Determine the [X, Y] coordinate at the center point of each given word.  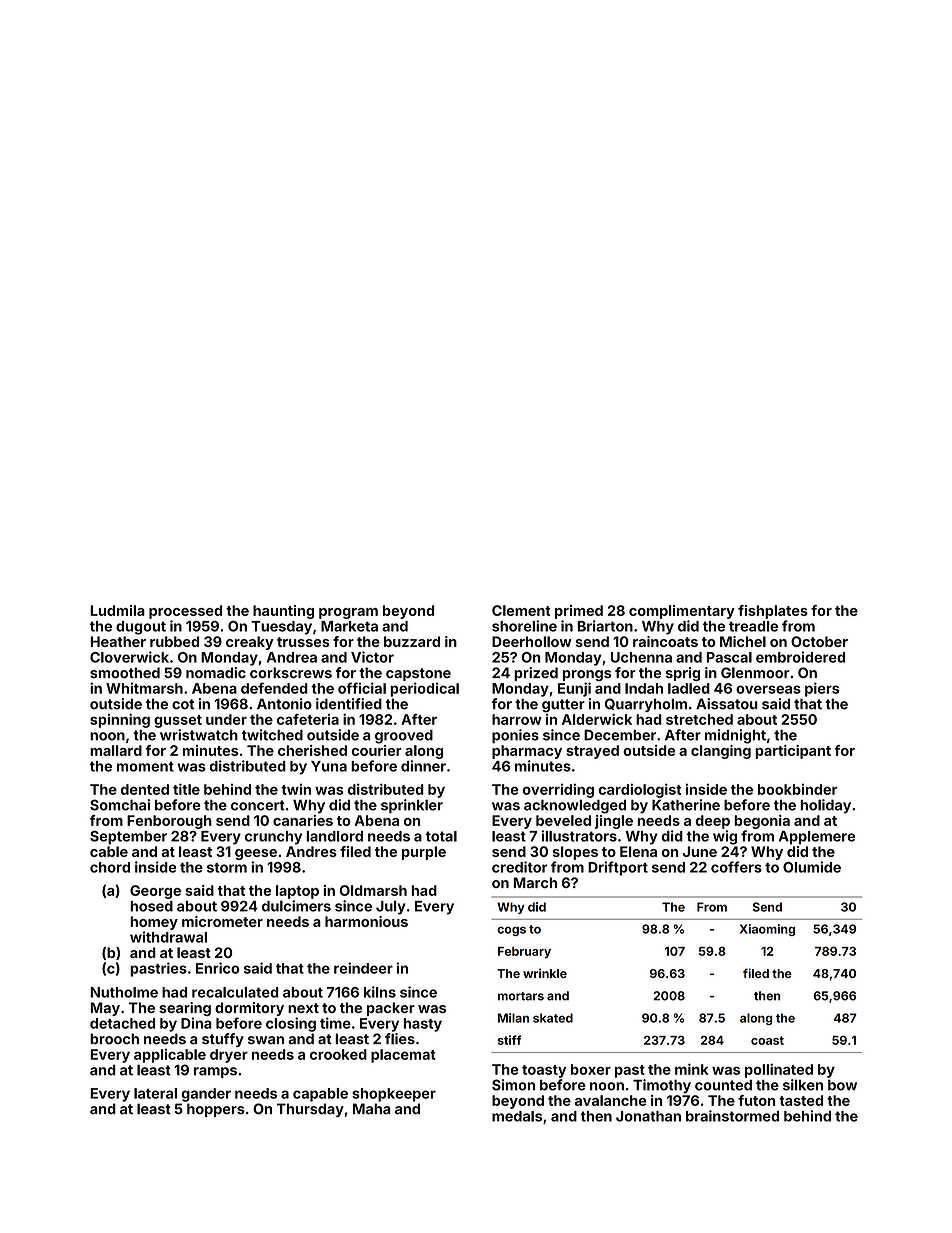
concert [258, 805]
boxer [591, 1069]
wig [725, 837]
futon [756, 1100]
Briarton [605, 626]
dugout [141, 628]
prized [536, 674]
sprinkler [412, 806]
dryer [229, 1056]
